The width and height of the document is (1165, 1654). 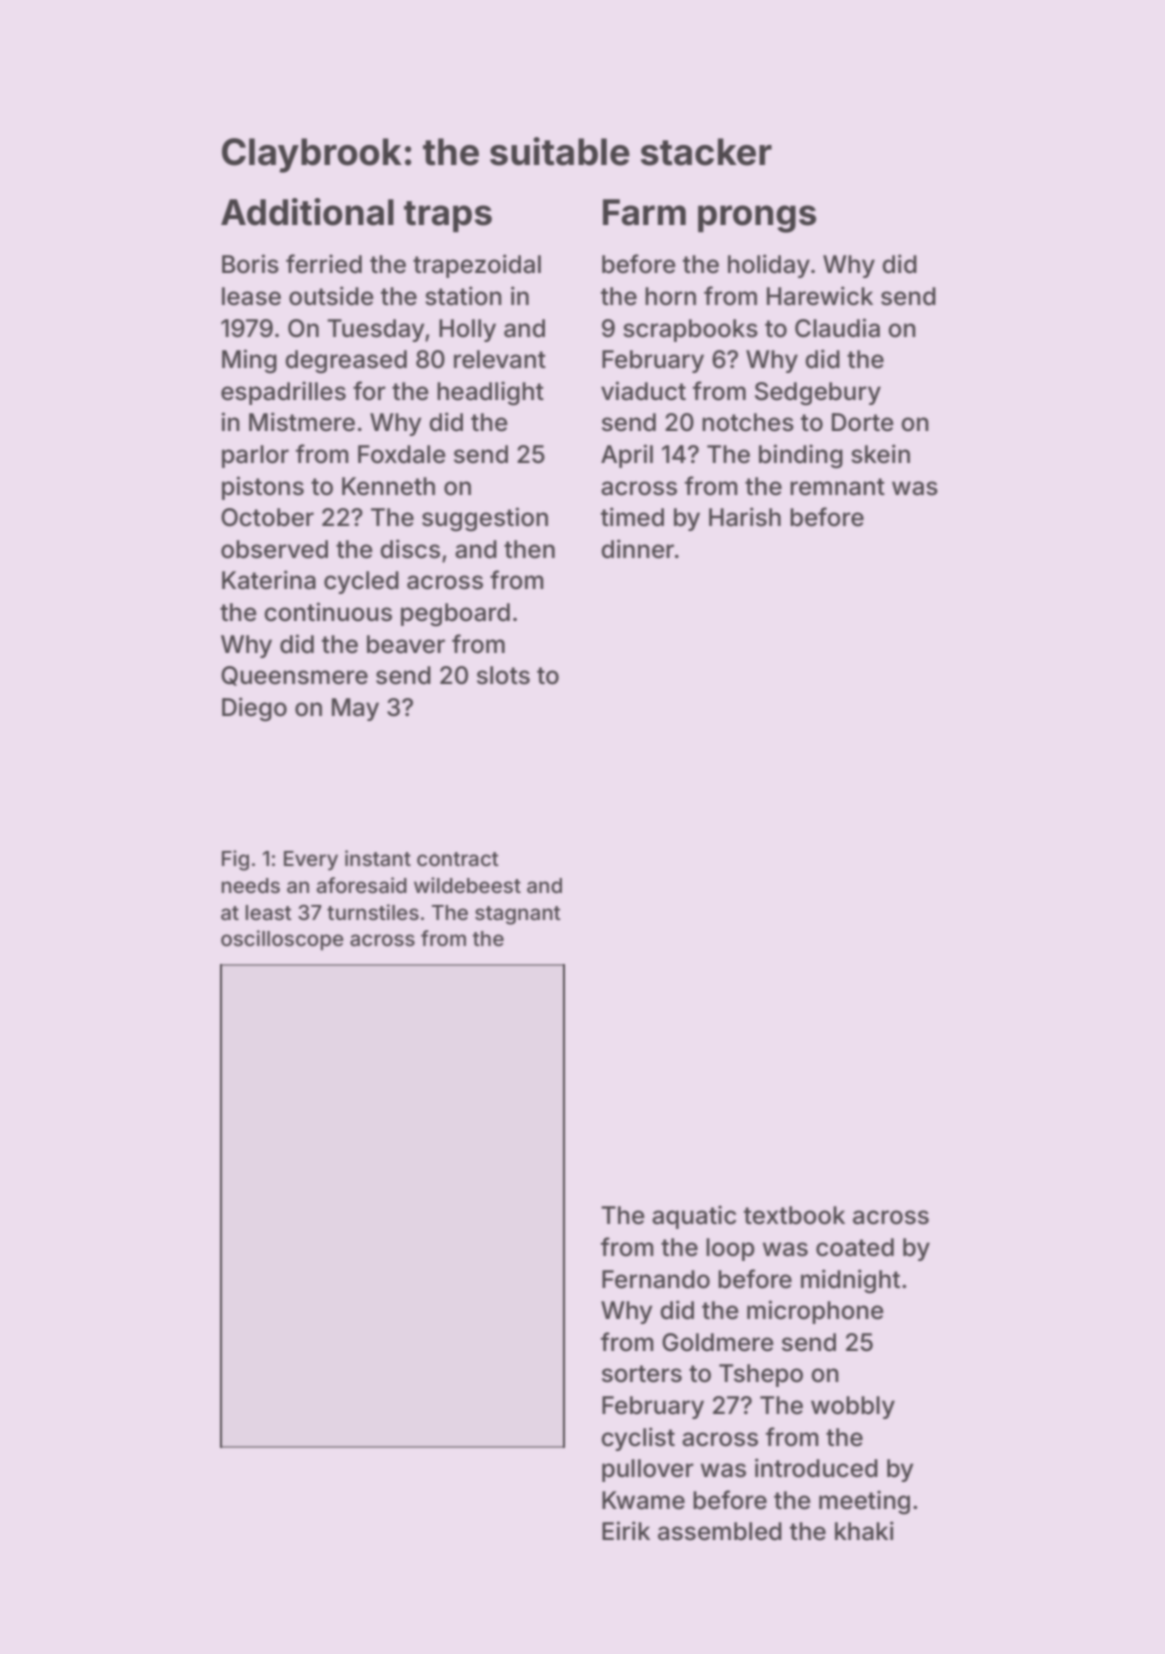 What do you see at coordinates (503, 675) in the document?
I see `slots` at bounding box center [503, 675].
